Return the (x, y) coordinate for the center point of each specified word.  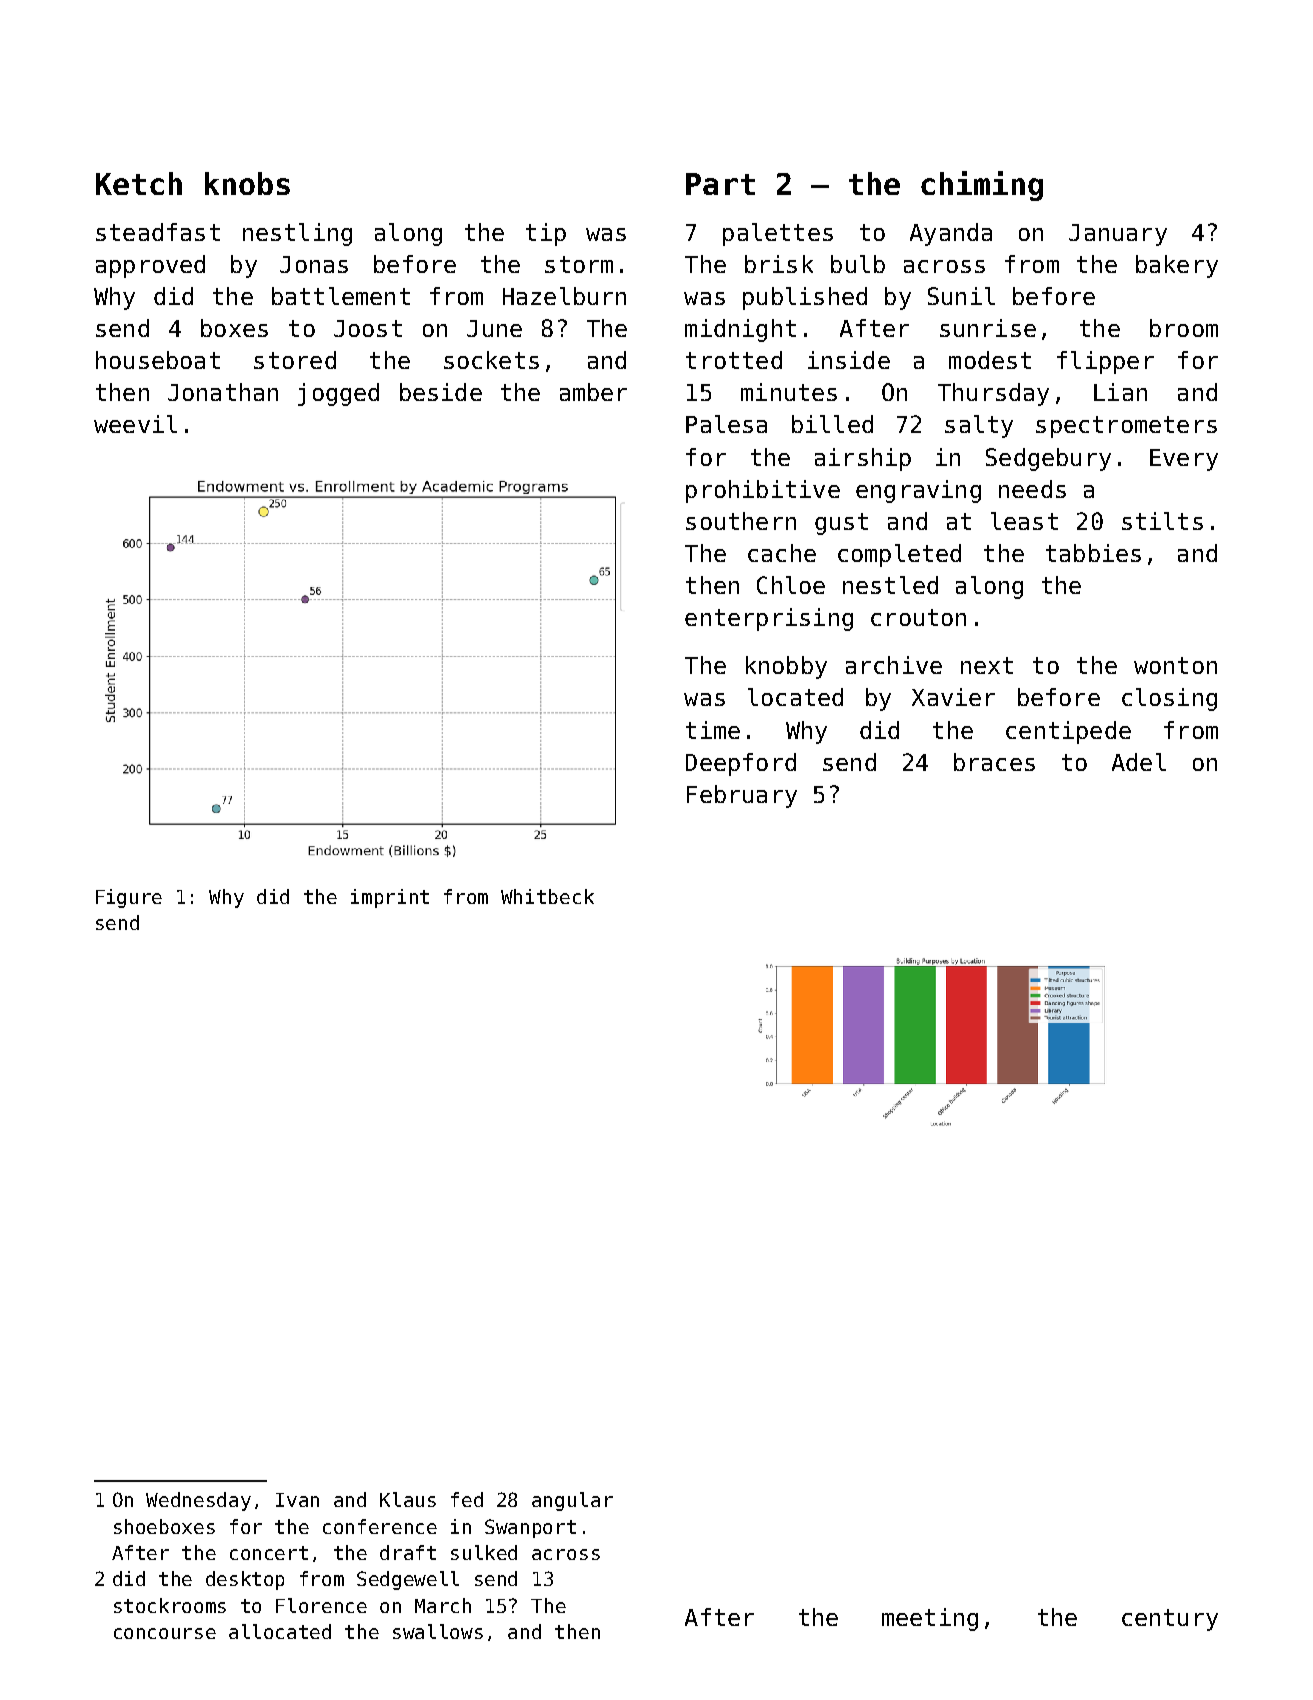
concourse (165, 1633)
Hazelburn (564, 296)
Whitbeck (547, 896)
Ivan (297, 1500)
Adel (1139, 762)
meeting (930, 1619)
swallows (438, 1631)
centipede (1068, 732)
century (1170, 1620)
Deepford (741, 764)
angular (572, 1501)
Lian (1120, 392)
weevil (135, 424)
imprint (390, 898)
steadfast (158, 232)
